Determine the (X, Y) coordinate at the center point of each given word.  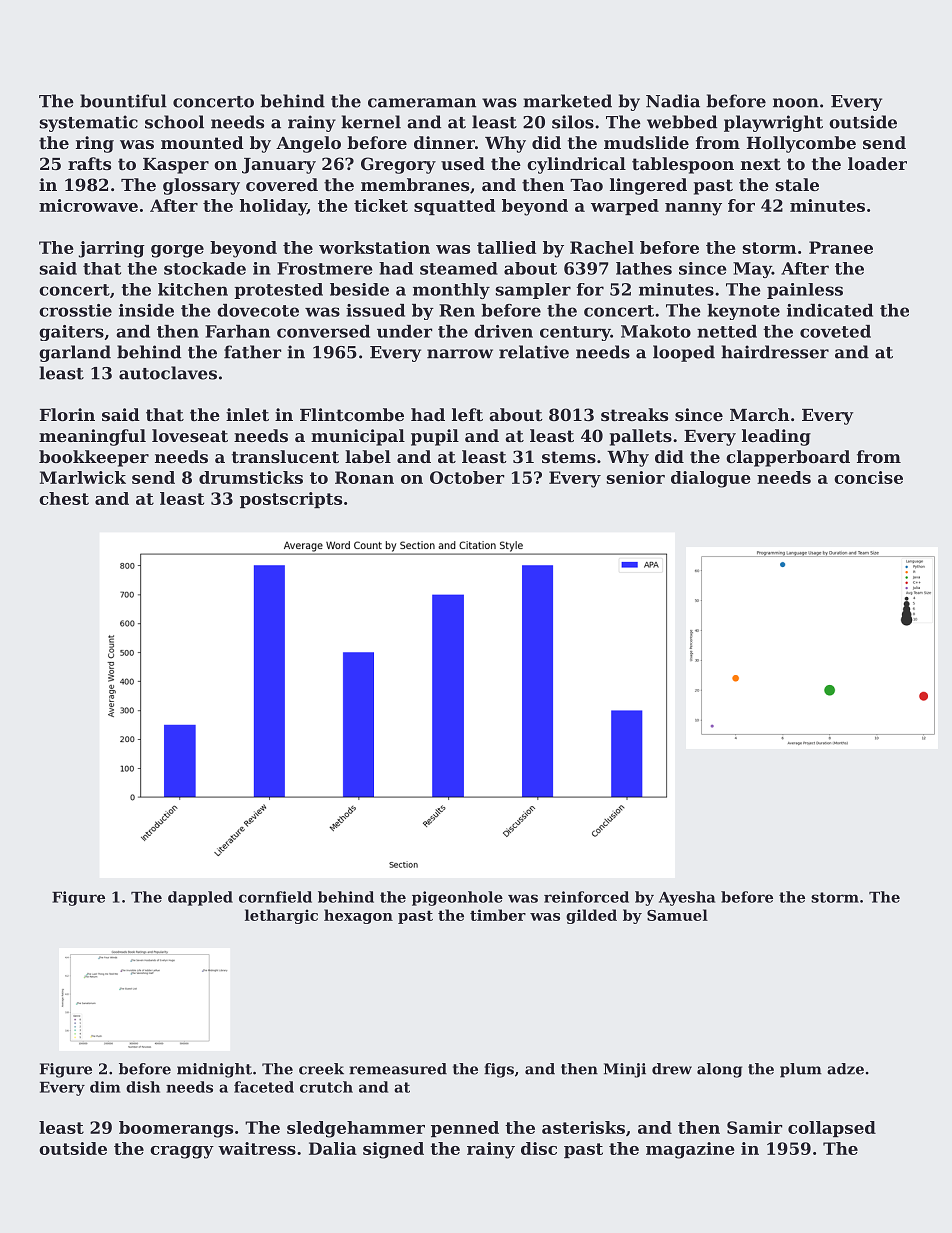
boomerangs (176, 1129)
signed (393, 1150)
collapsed (832, 1129)
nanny (693, 209)
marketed (567, 101)
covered (282, 184)
